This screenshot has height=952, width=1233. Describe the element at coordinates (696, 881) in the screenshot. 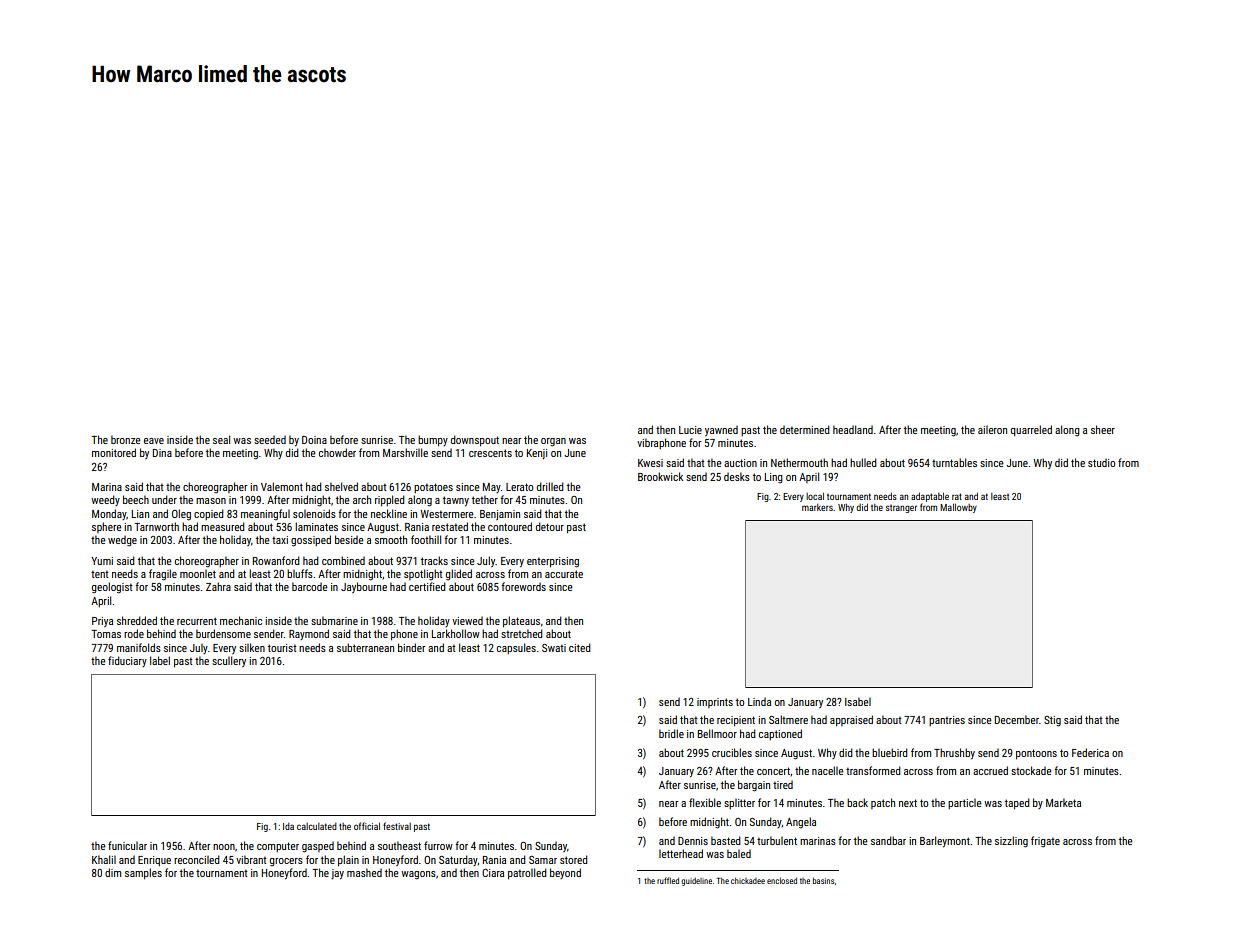

I see `guideline` at that location.
